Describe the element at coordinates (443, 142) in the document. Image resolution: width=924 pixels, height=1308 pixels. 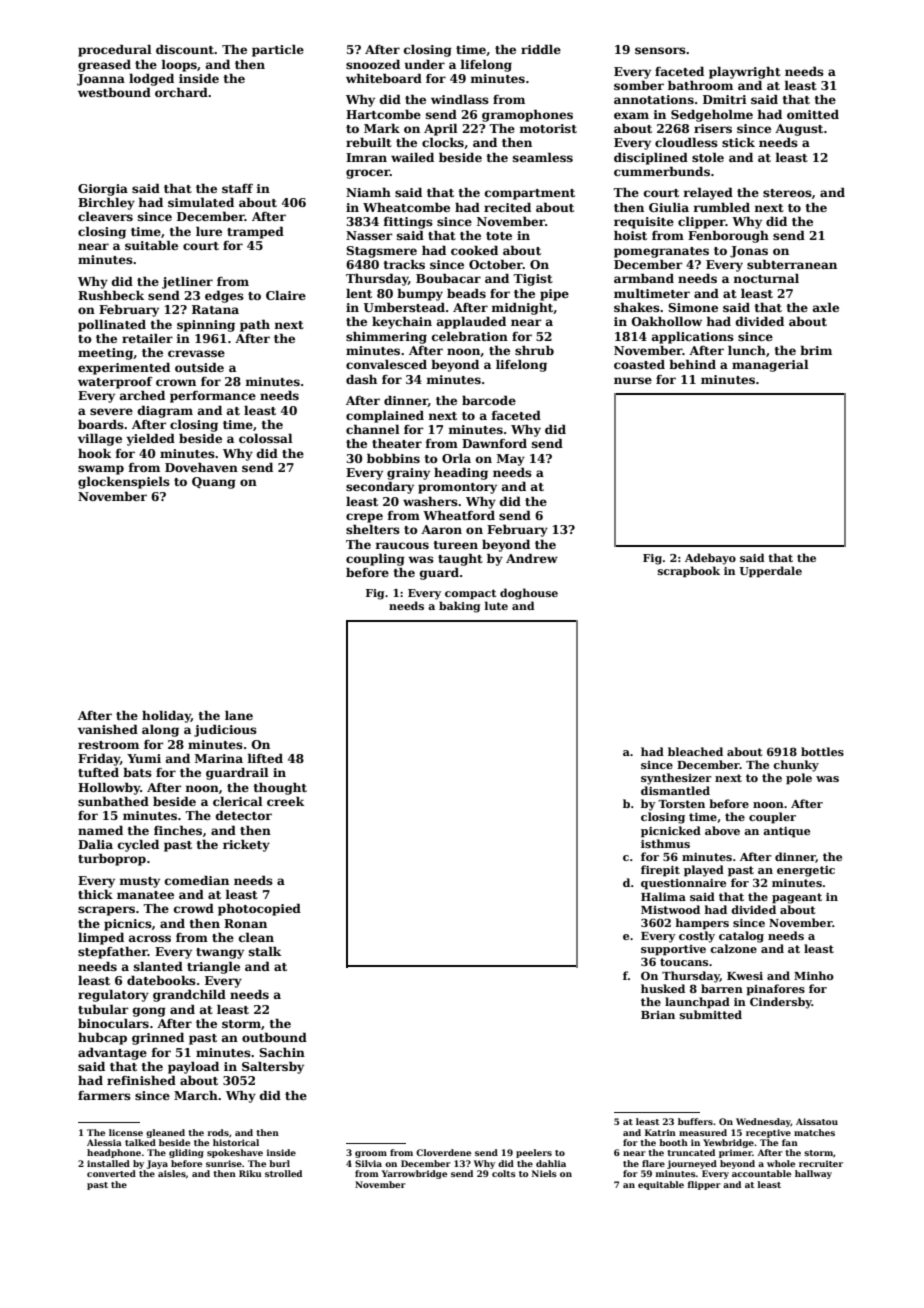
I see `clocks` at that location.
